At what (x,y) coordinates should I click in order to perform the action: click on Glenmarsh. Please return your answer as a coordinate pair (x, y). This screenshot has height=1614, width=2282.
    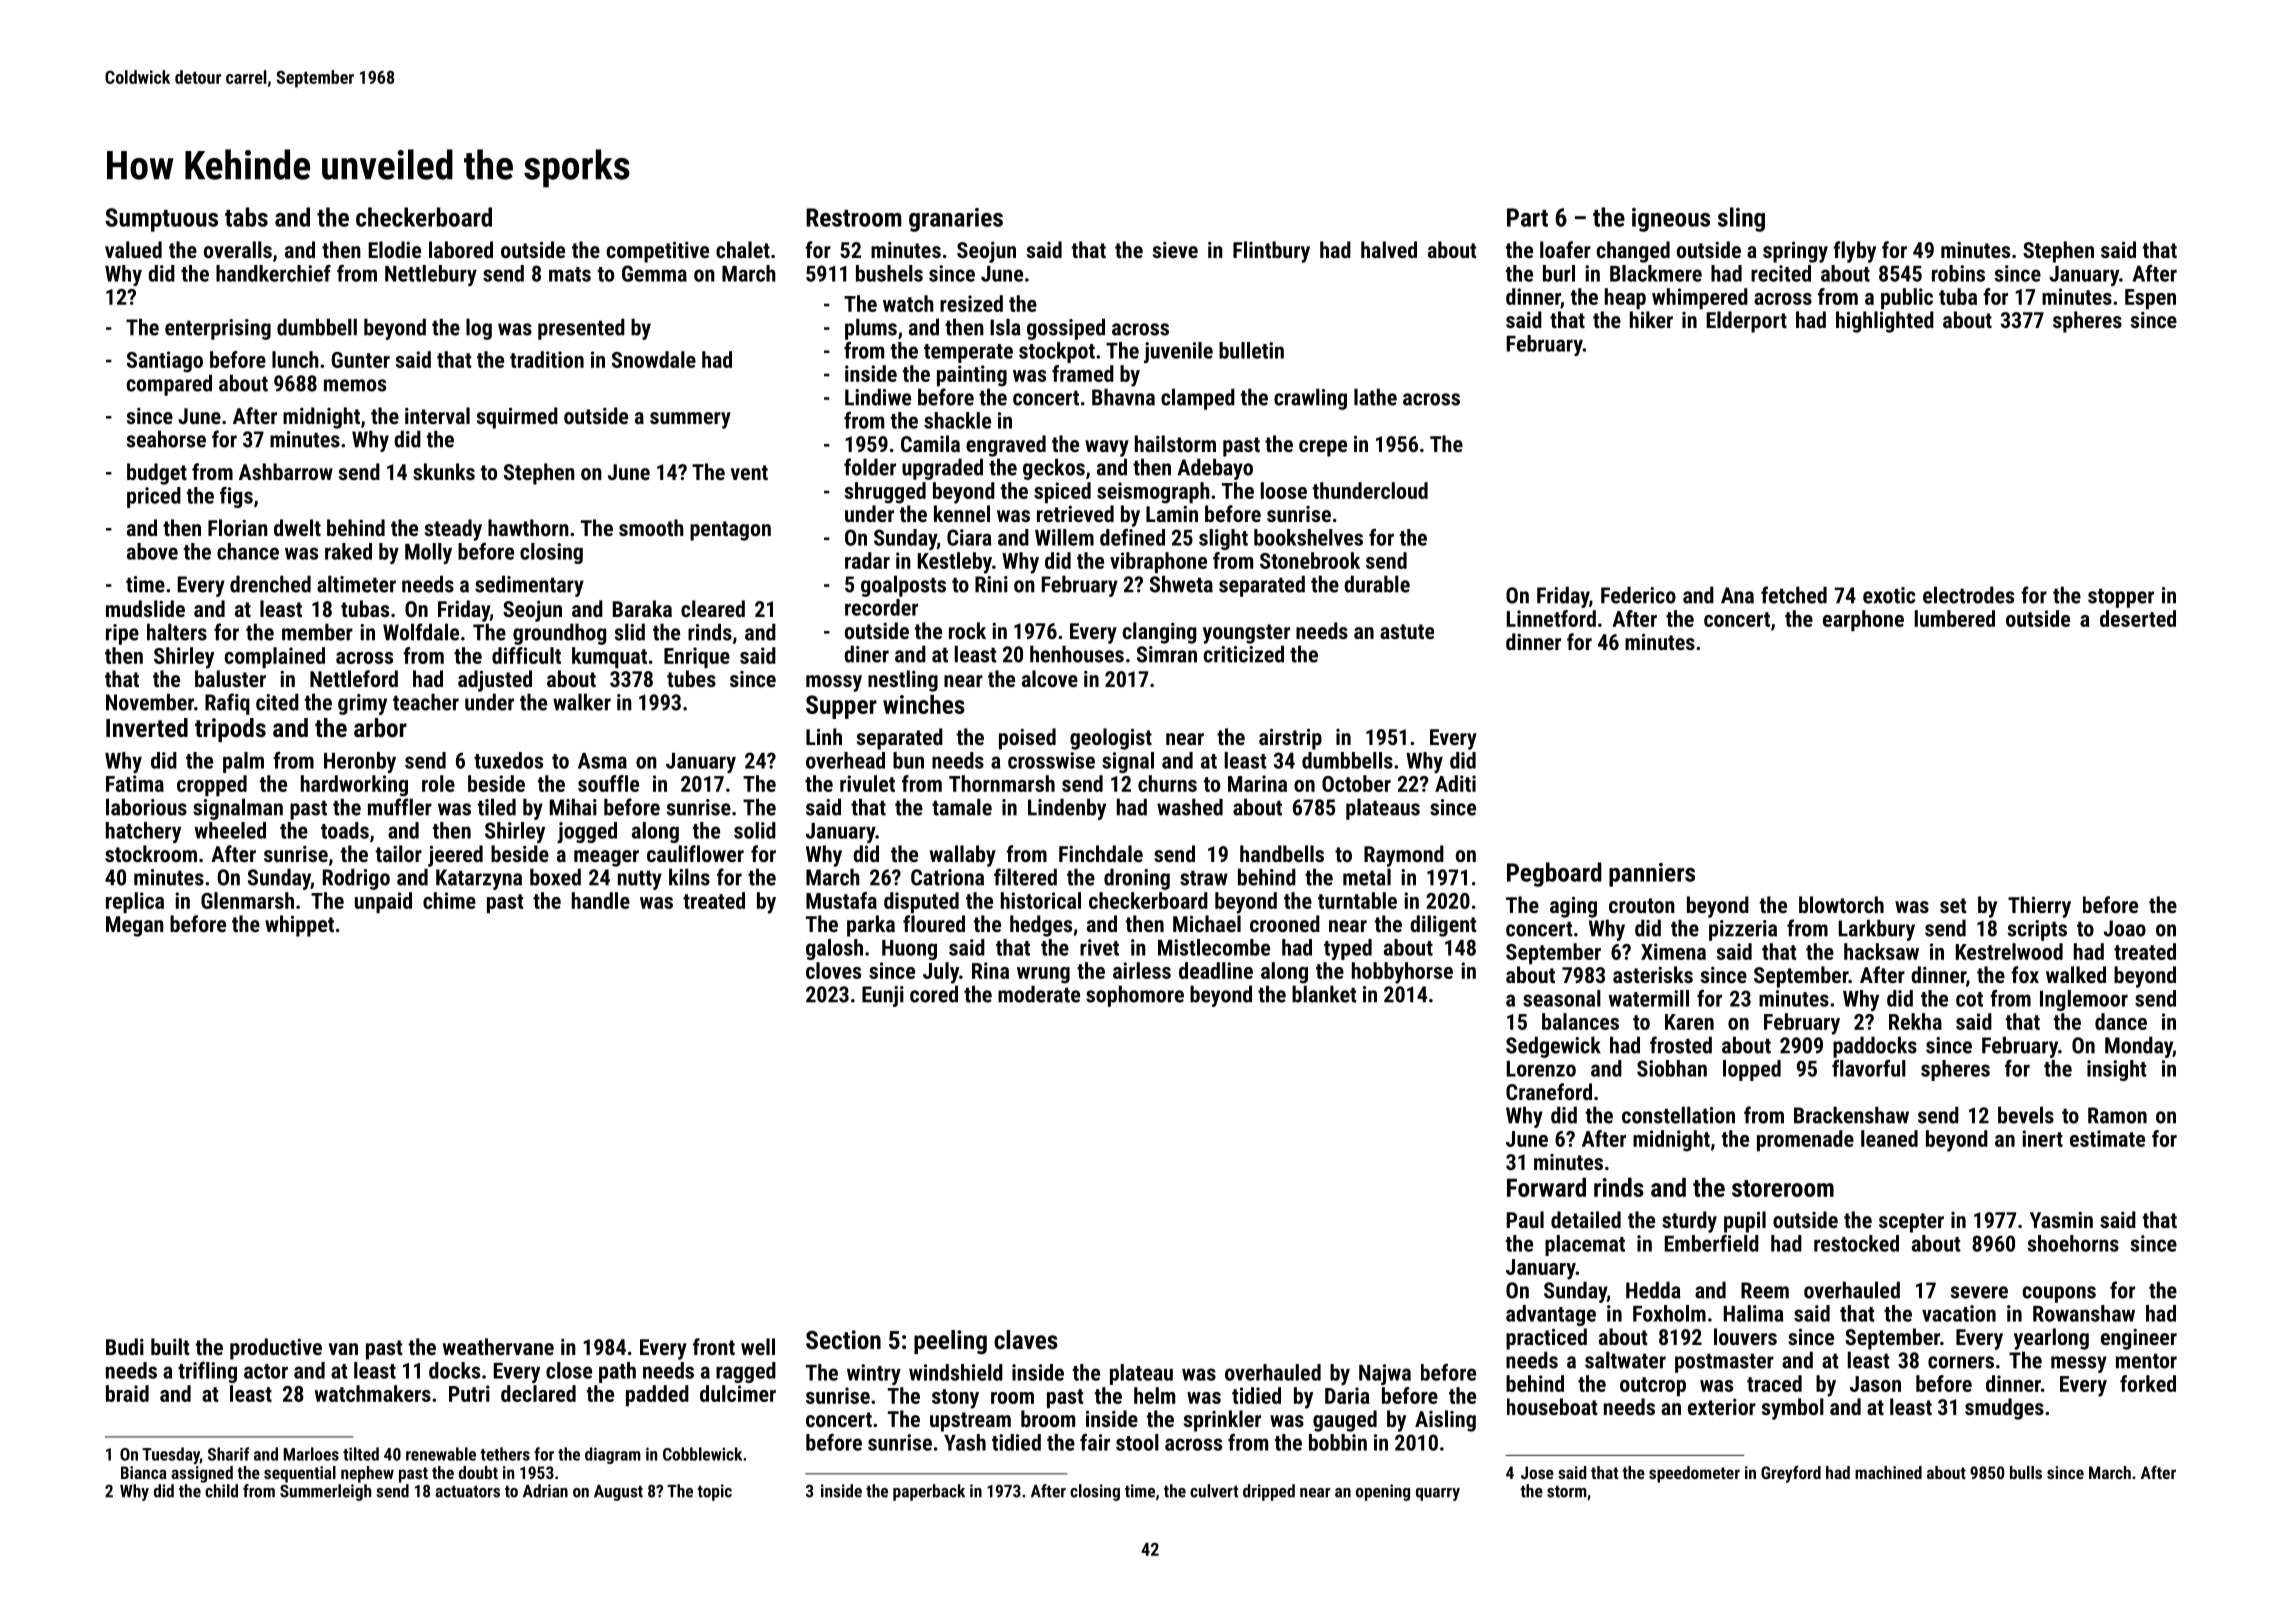
    Looking at the image, I should click on (247, 900).
